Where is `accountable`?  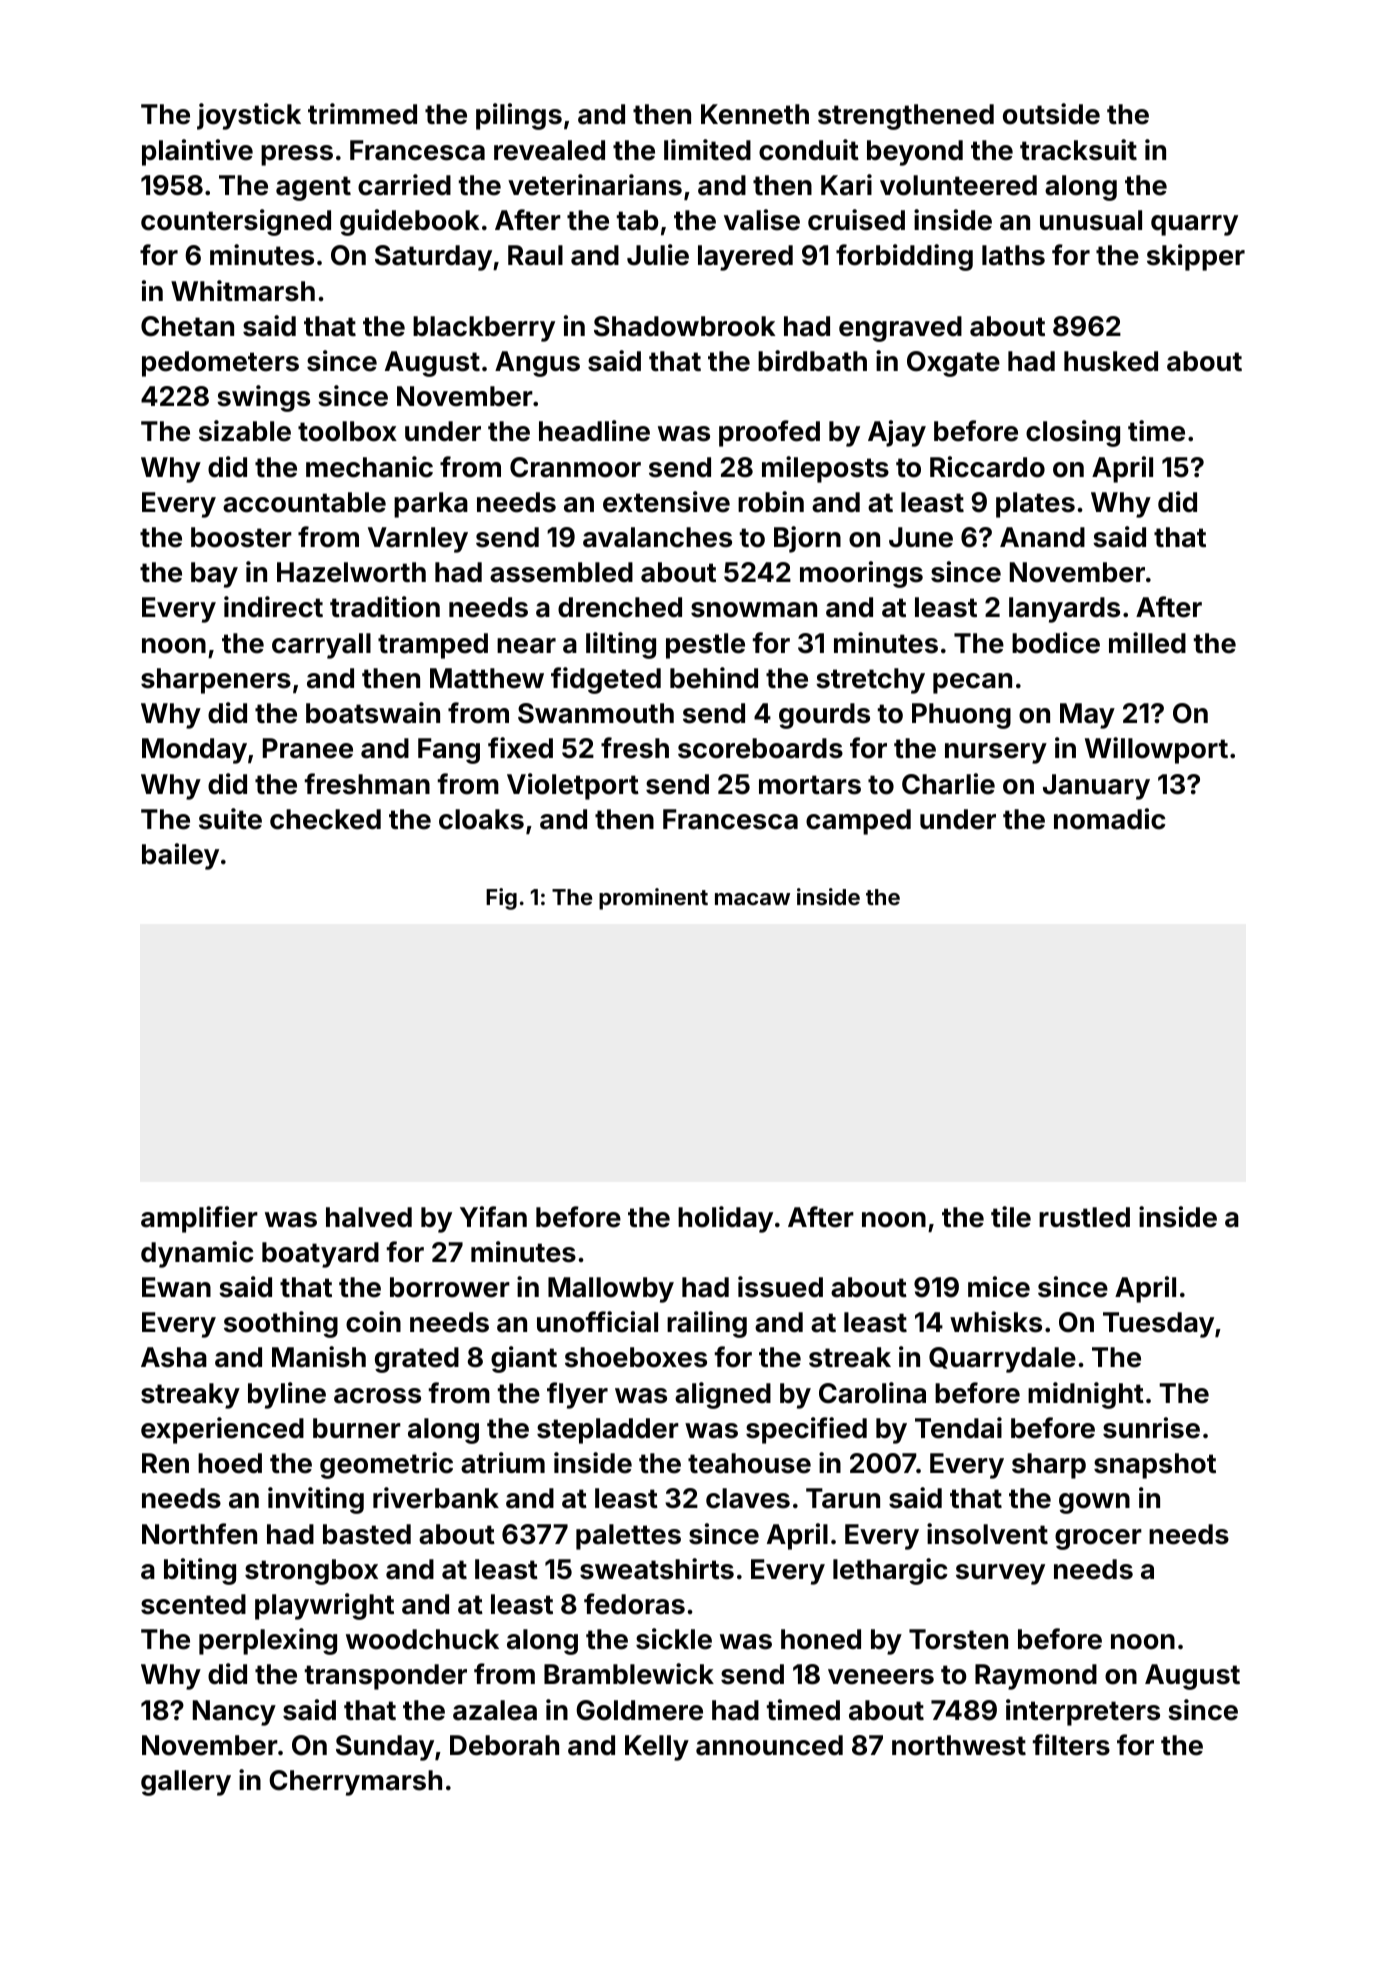
accountable is located at coordinates (304, 502).
